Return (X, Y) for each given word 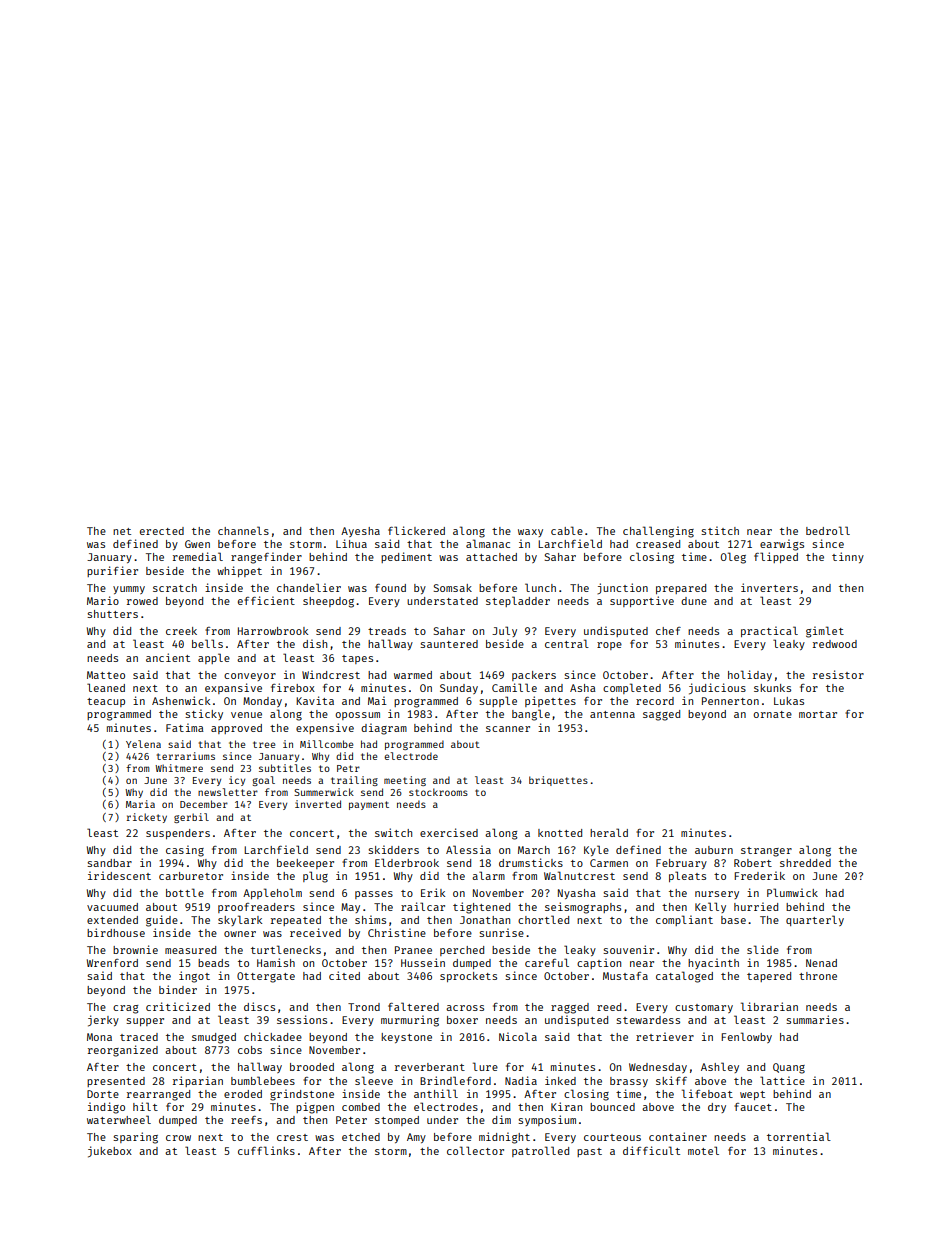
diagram (384, 729)
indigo (106, 1108)
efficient (266, 600)
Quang (789, 1068)
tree (264, 744)
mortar (818, 714)
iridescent (119, 875)
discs (259, 1006)
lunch (540, 587)
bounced (612, 1107)
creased (658, 544)
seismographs (583, 908)
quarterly (815, 920)
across (465, 1008)
